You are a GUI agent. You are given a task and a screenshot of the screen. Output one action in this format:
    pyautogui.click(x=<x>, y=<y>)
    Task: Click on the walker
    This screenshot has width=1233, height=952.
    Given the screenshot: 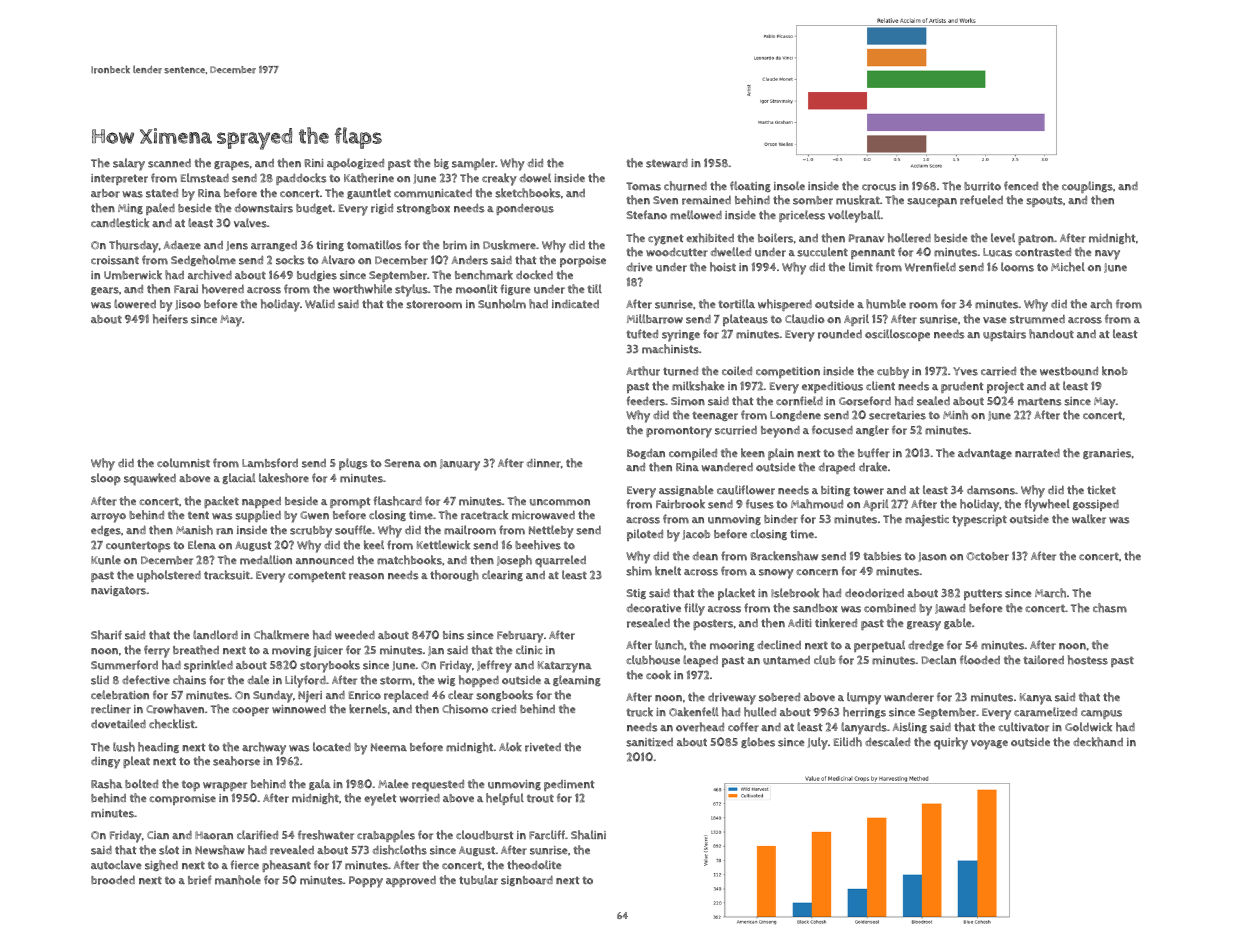 What is the action you would take?
    pyautogui.click(x=1089, y=519)
